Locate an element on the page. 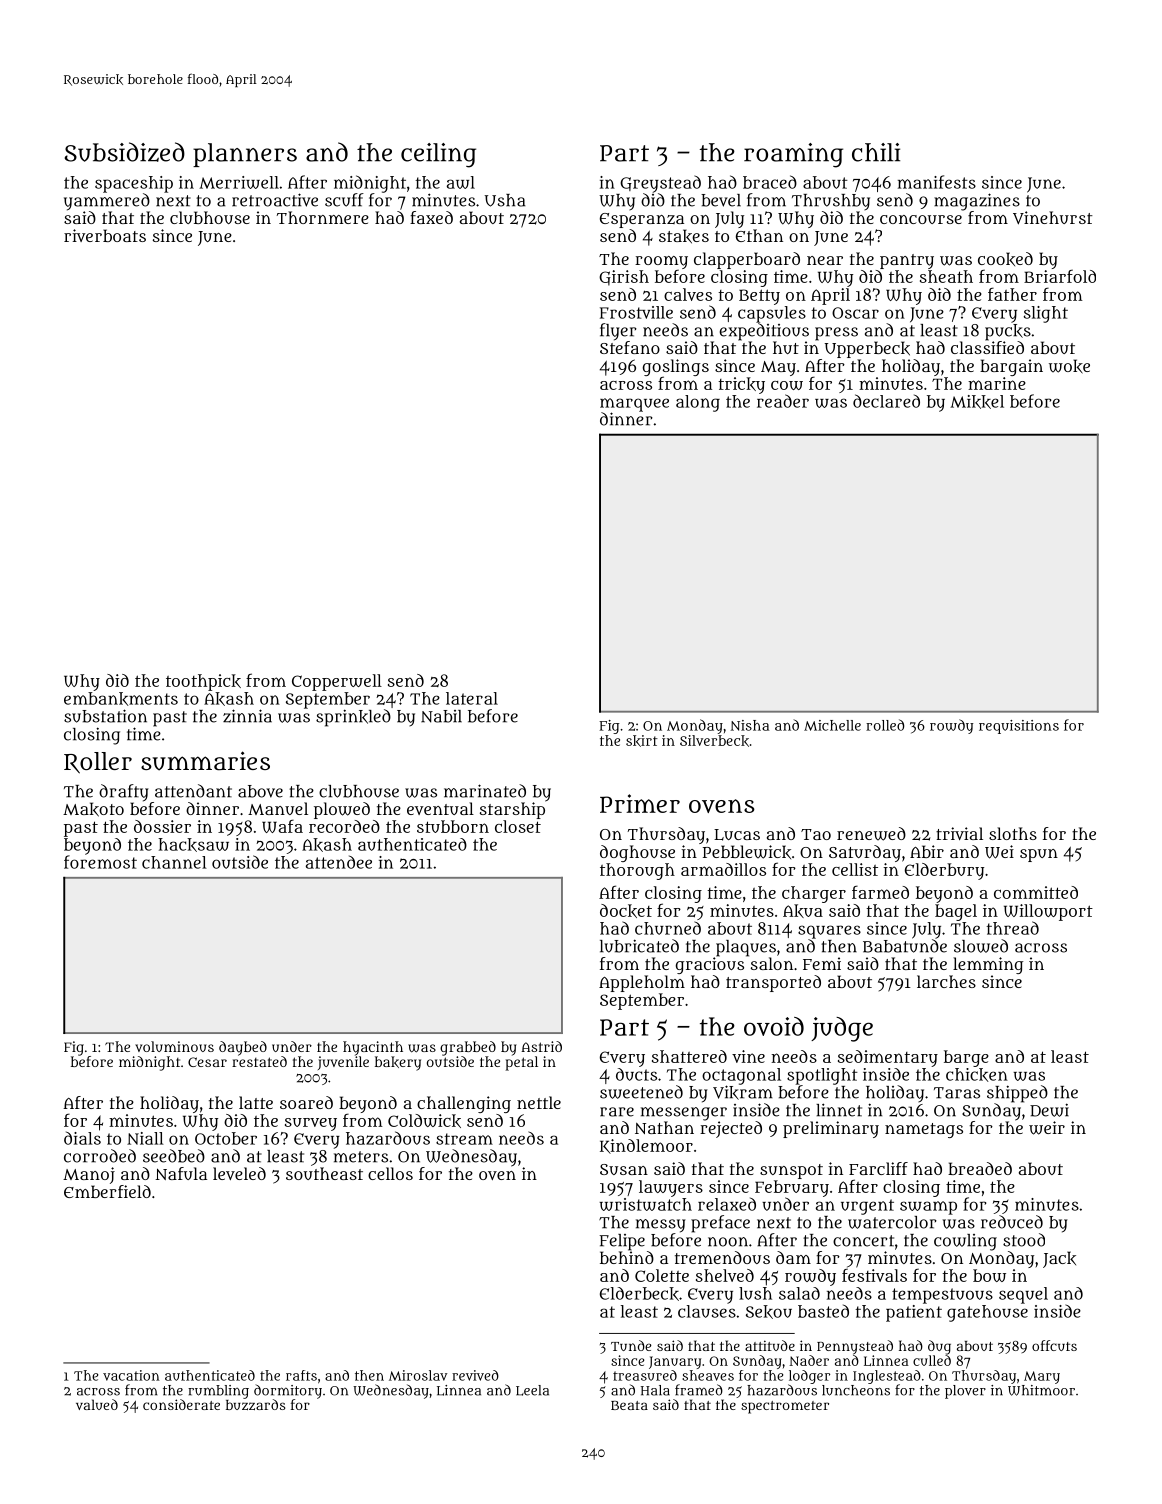 This image has height=1504, width=1162. chili is located at coordinates (876, 152).
